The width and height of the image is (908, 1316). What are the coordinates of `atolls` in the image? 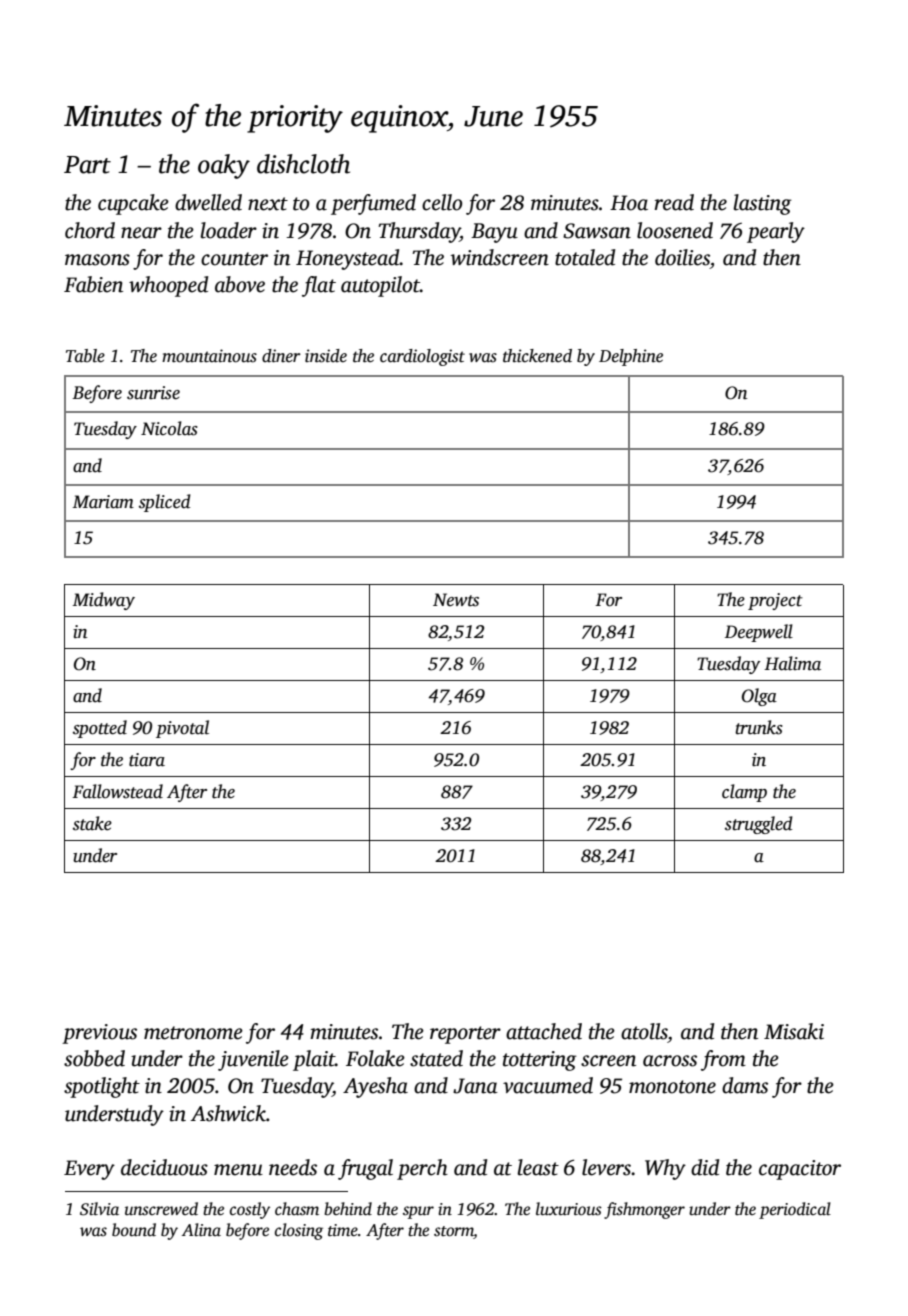 It's located at (644, 1031).
